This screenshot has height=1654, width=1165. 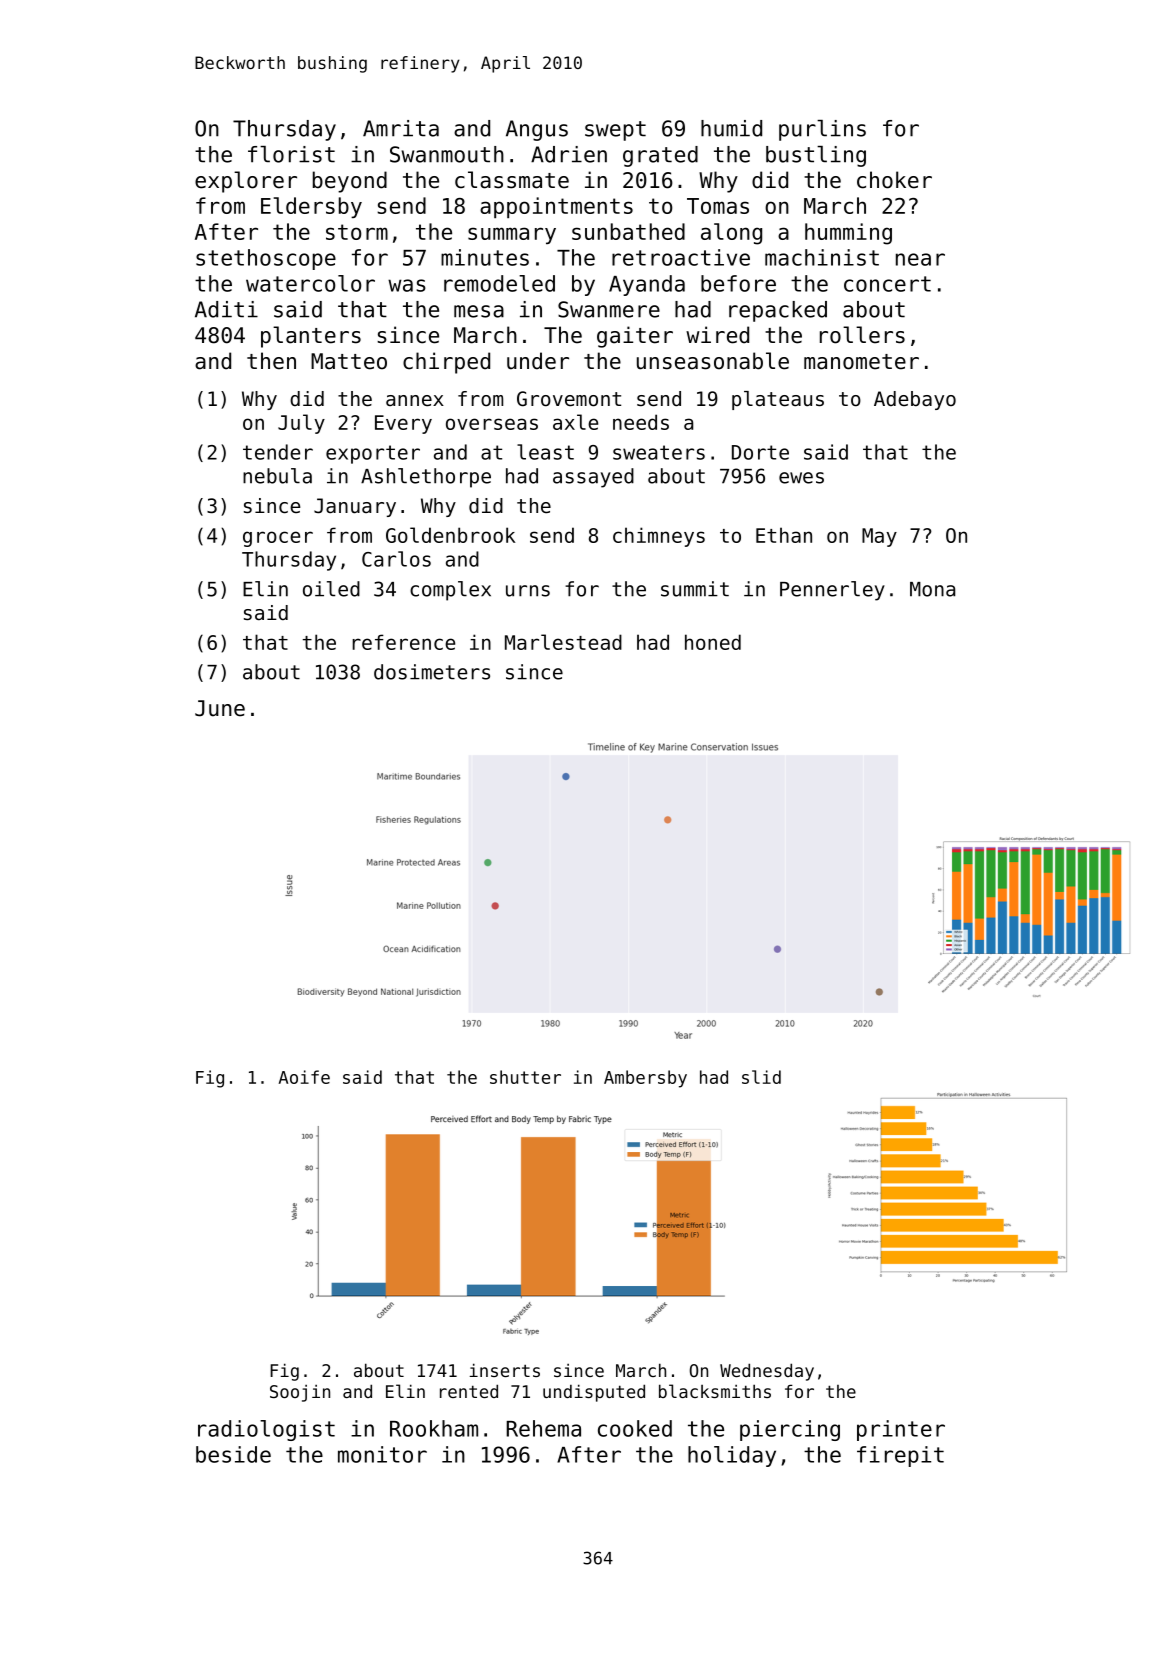 I want to click on Aditi, so click(x=226, y=309).
